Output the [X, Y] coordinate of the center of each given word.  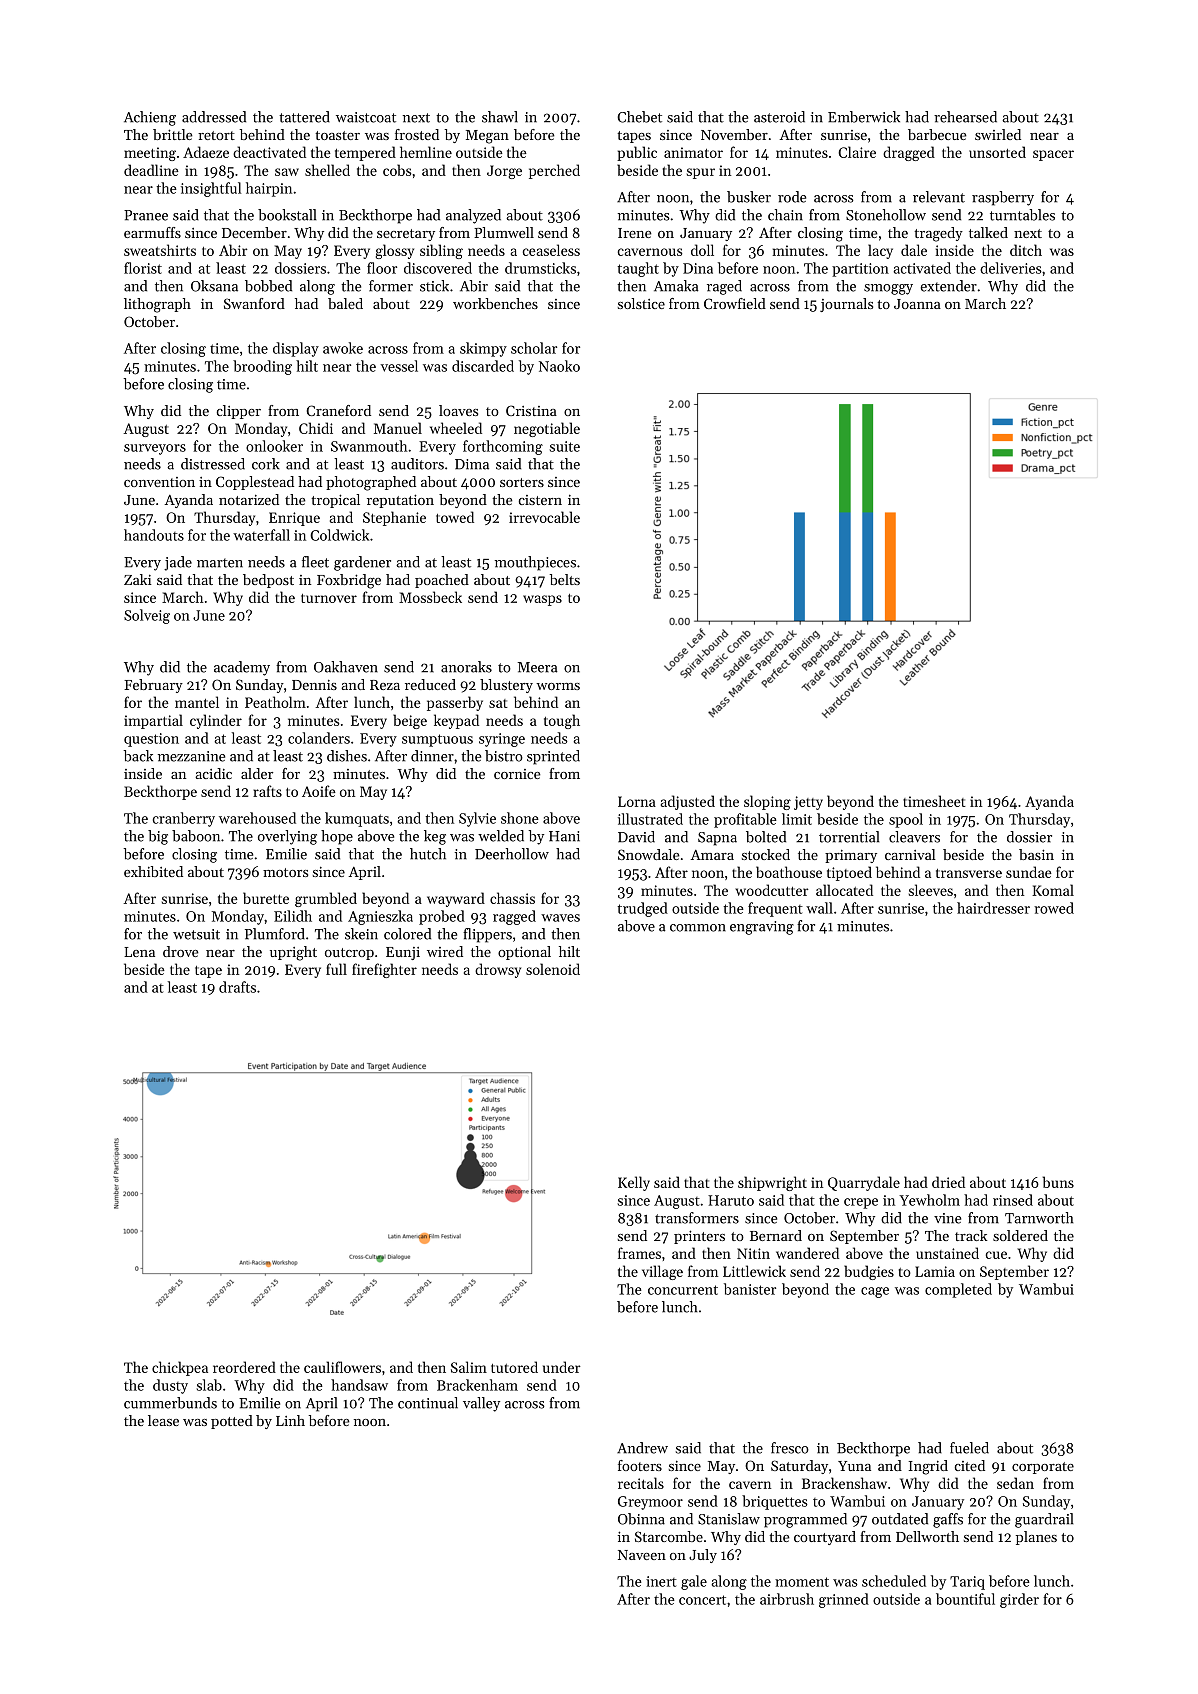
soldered [1020, 1235]
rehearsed [965, 117]
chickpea [180, 1368]
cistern [540, 500]
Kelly [634, 1183]
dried [948, 1182]
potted [232, 1422]
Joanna [917, 304]
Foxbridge [349, 581]
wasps [542, 600]
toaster [337, 135]
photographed [371, 483]
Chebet [639, 117]
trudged [642, 909]
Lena [139, 952]
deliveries [1011, 268]
